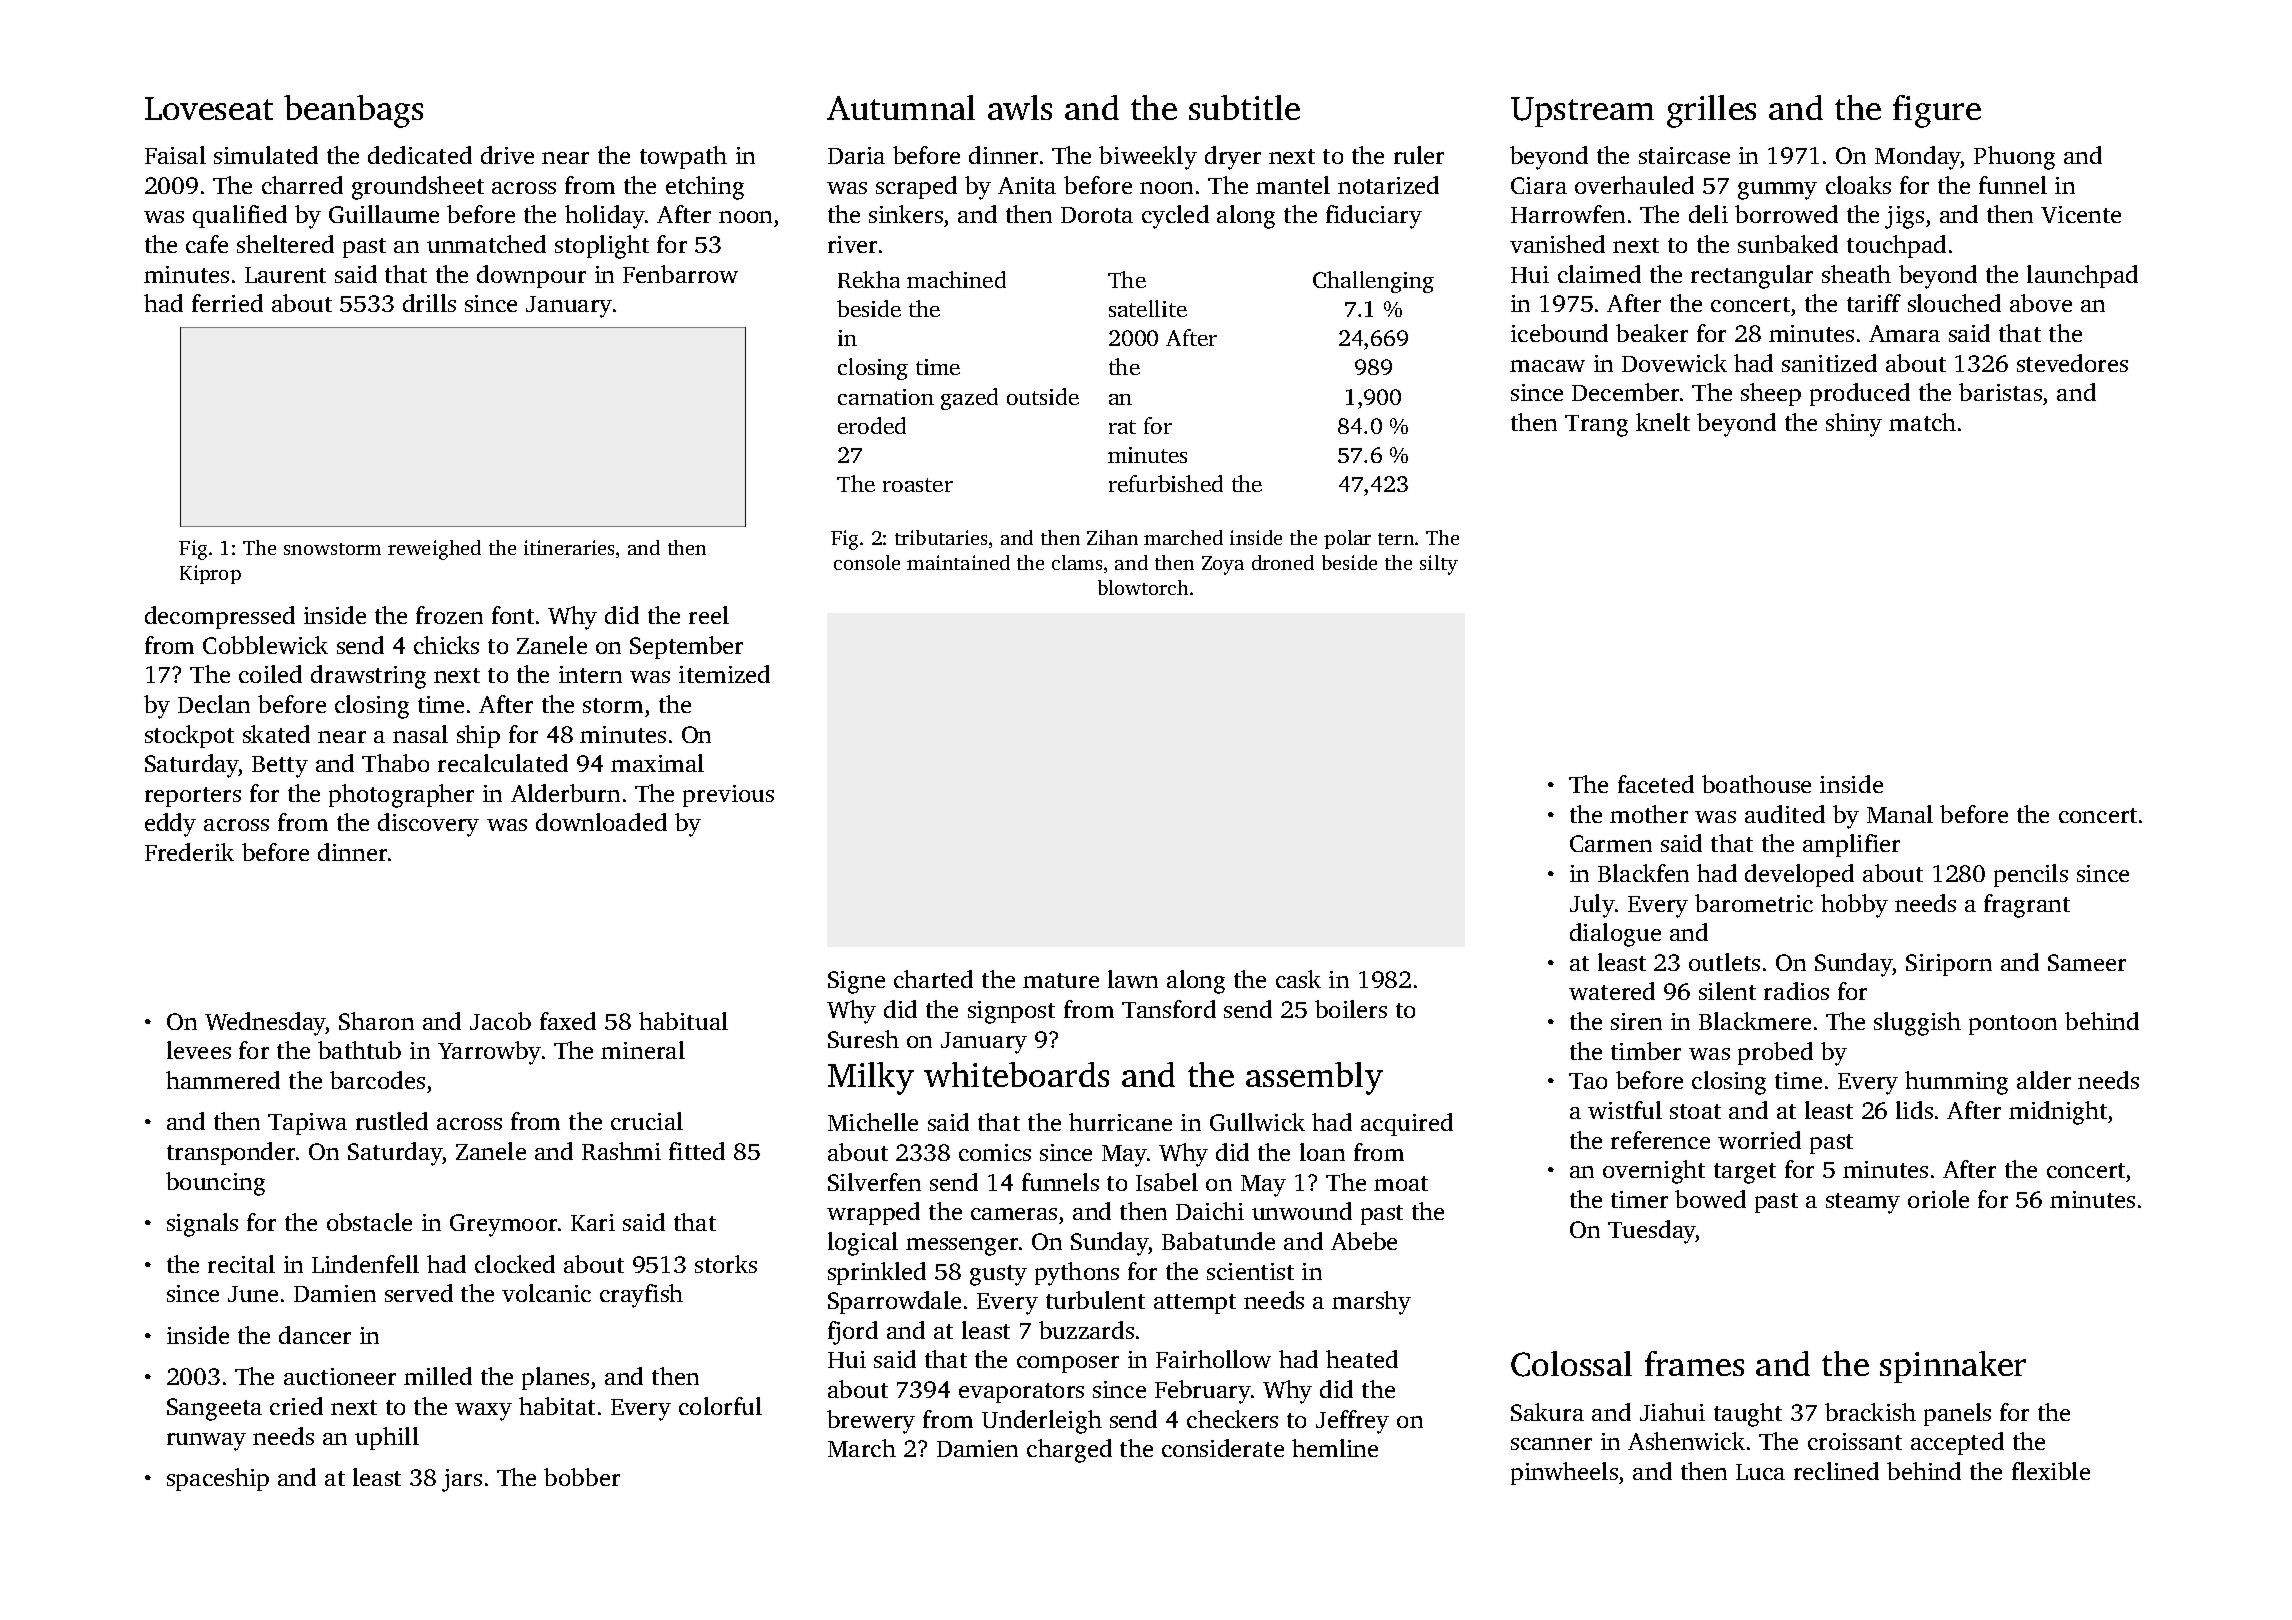 This page has width=2292, height=1620. I want to click on Cobblewick, so click(265, 645).
